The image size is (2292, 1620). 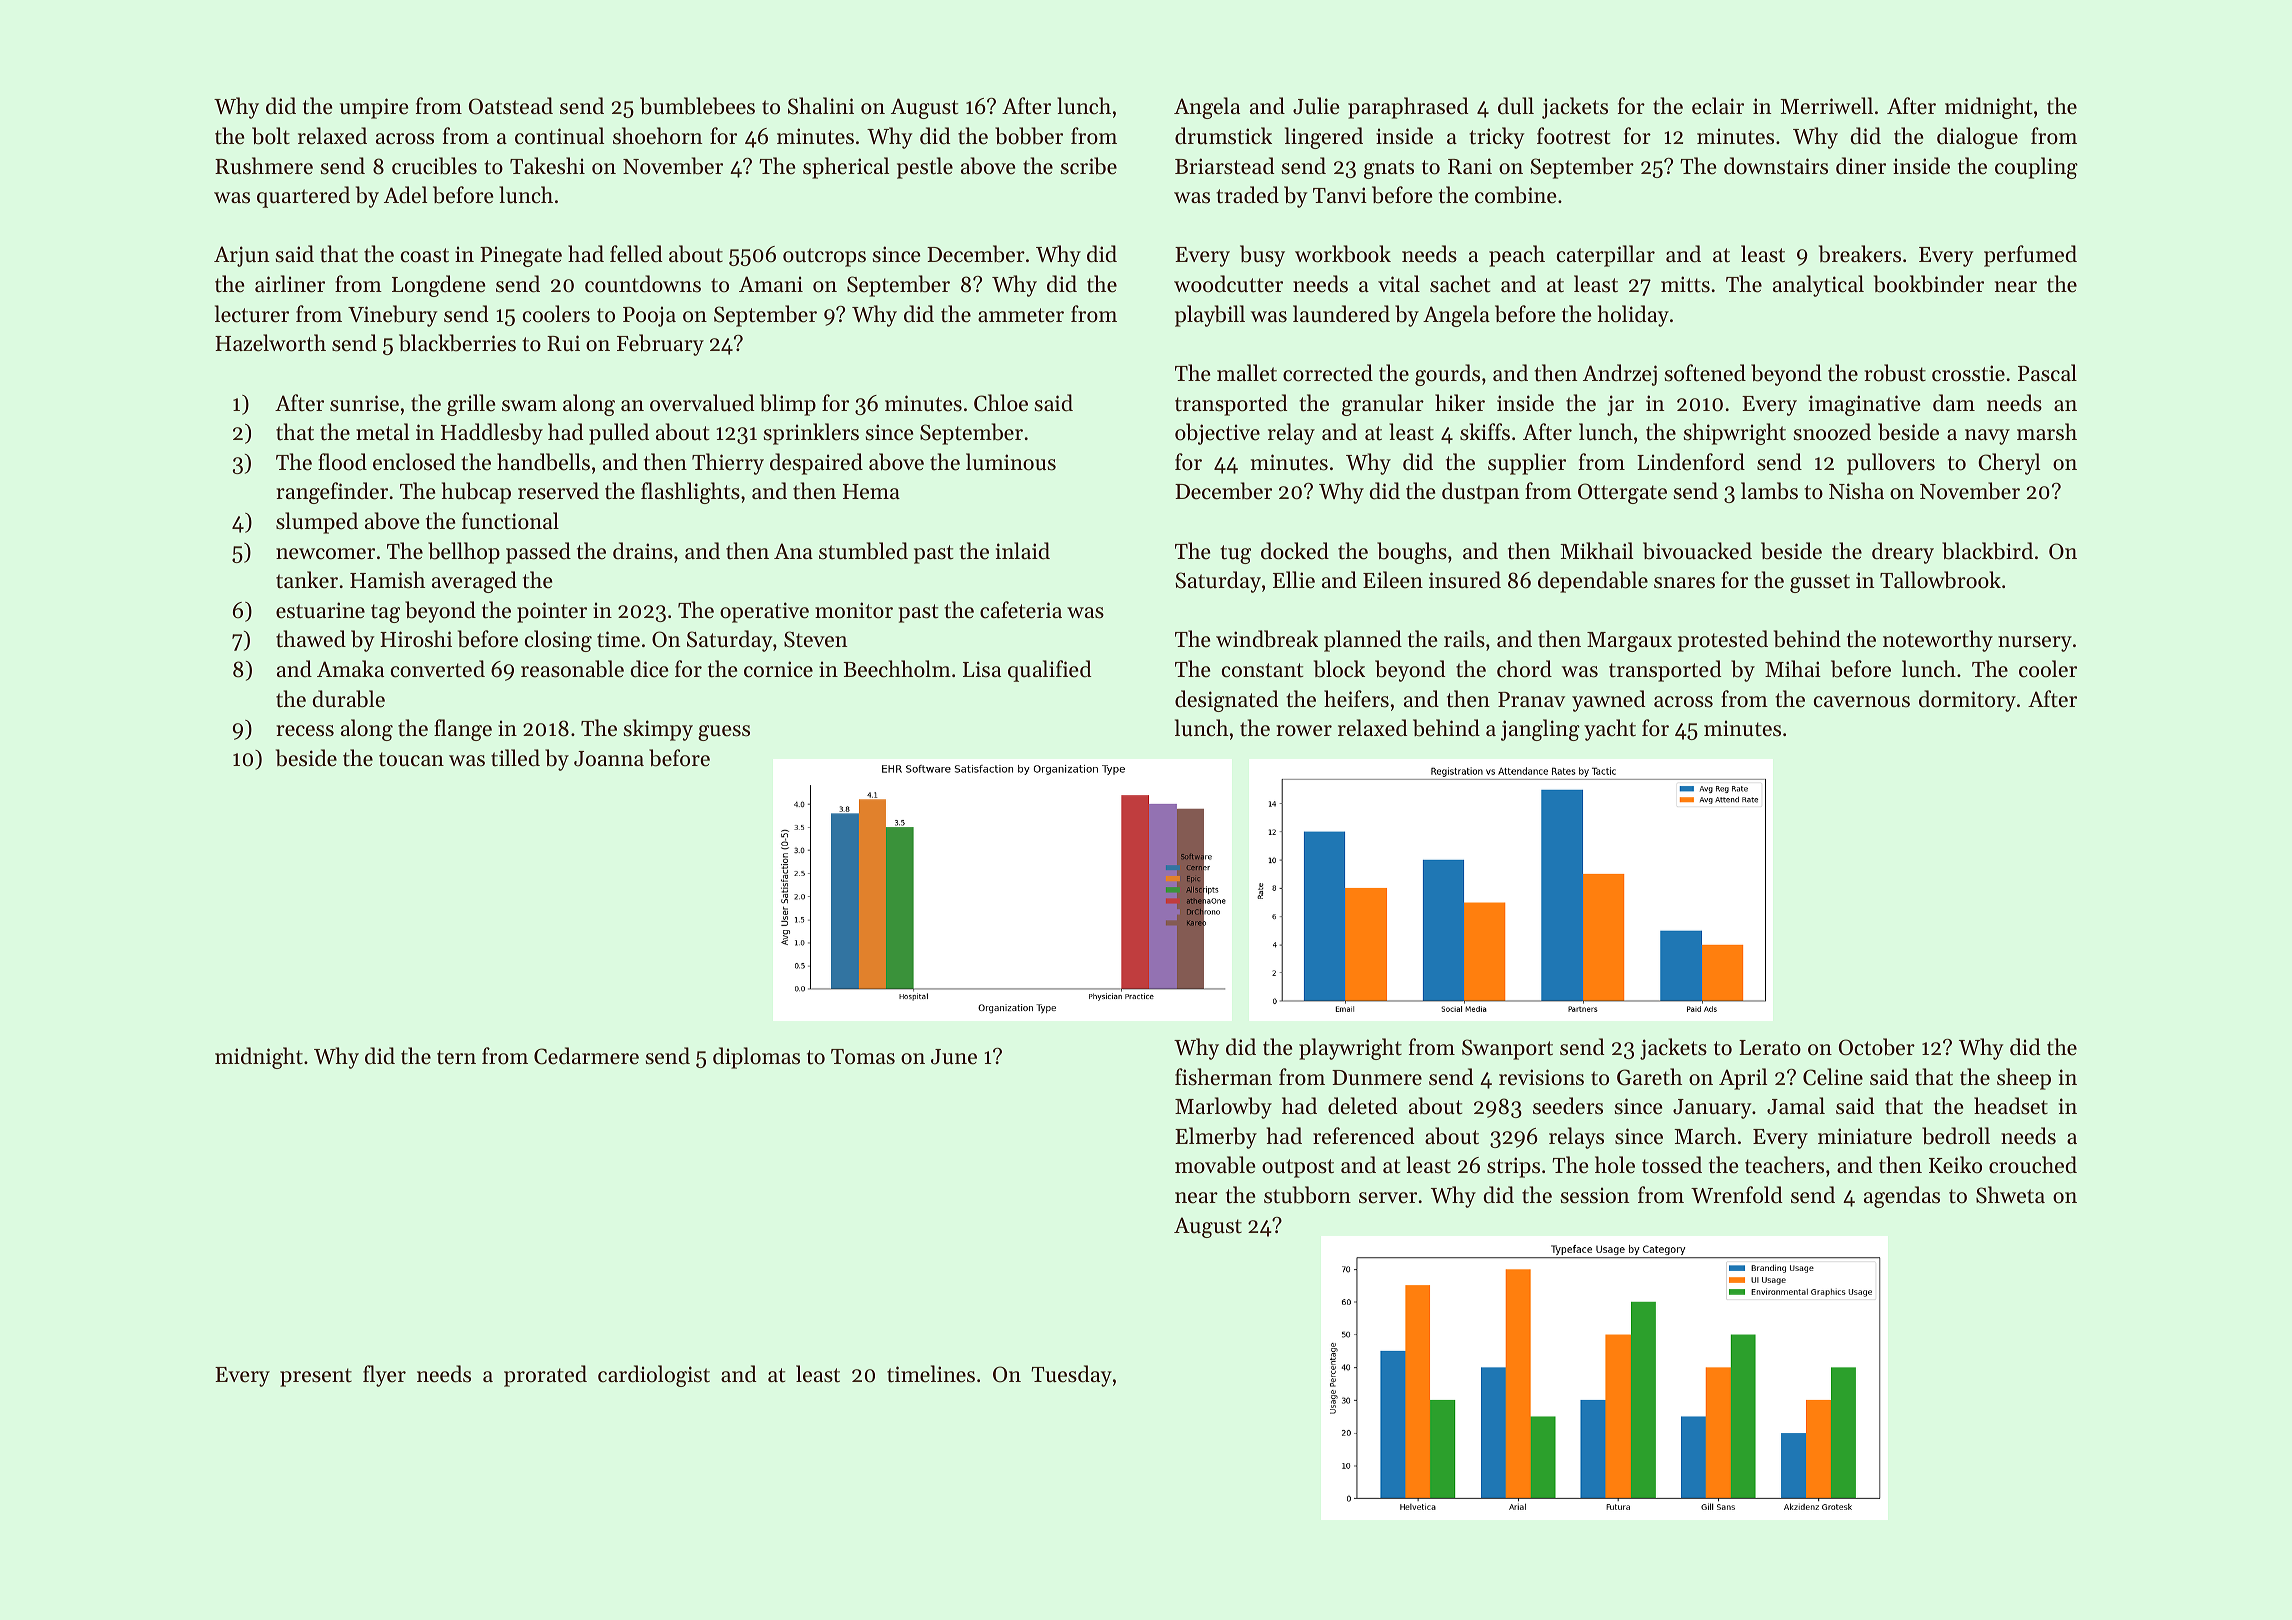 What do you see at coordinates (2030, 256) in the screenshot?
I see `perfumed` at bounding box center [2030, 256].
